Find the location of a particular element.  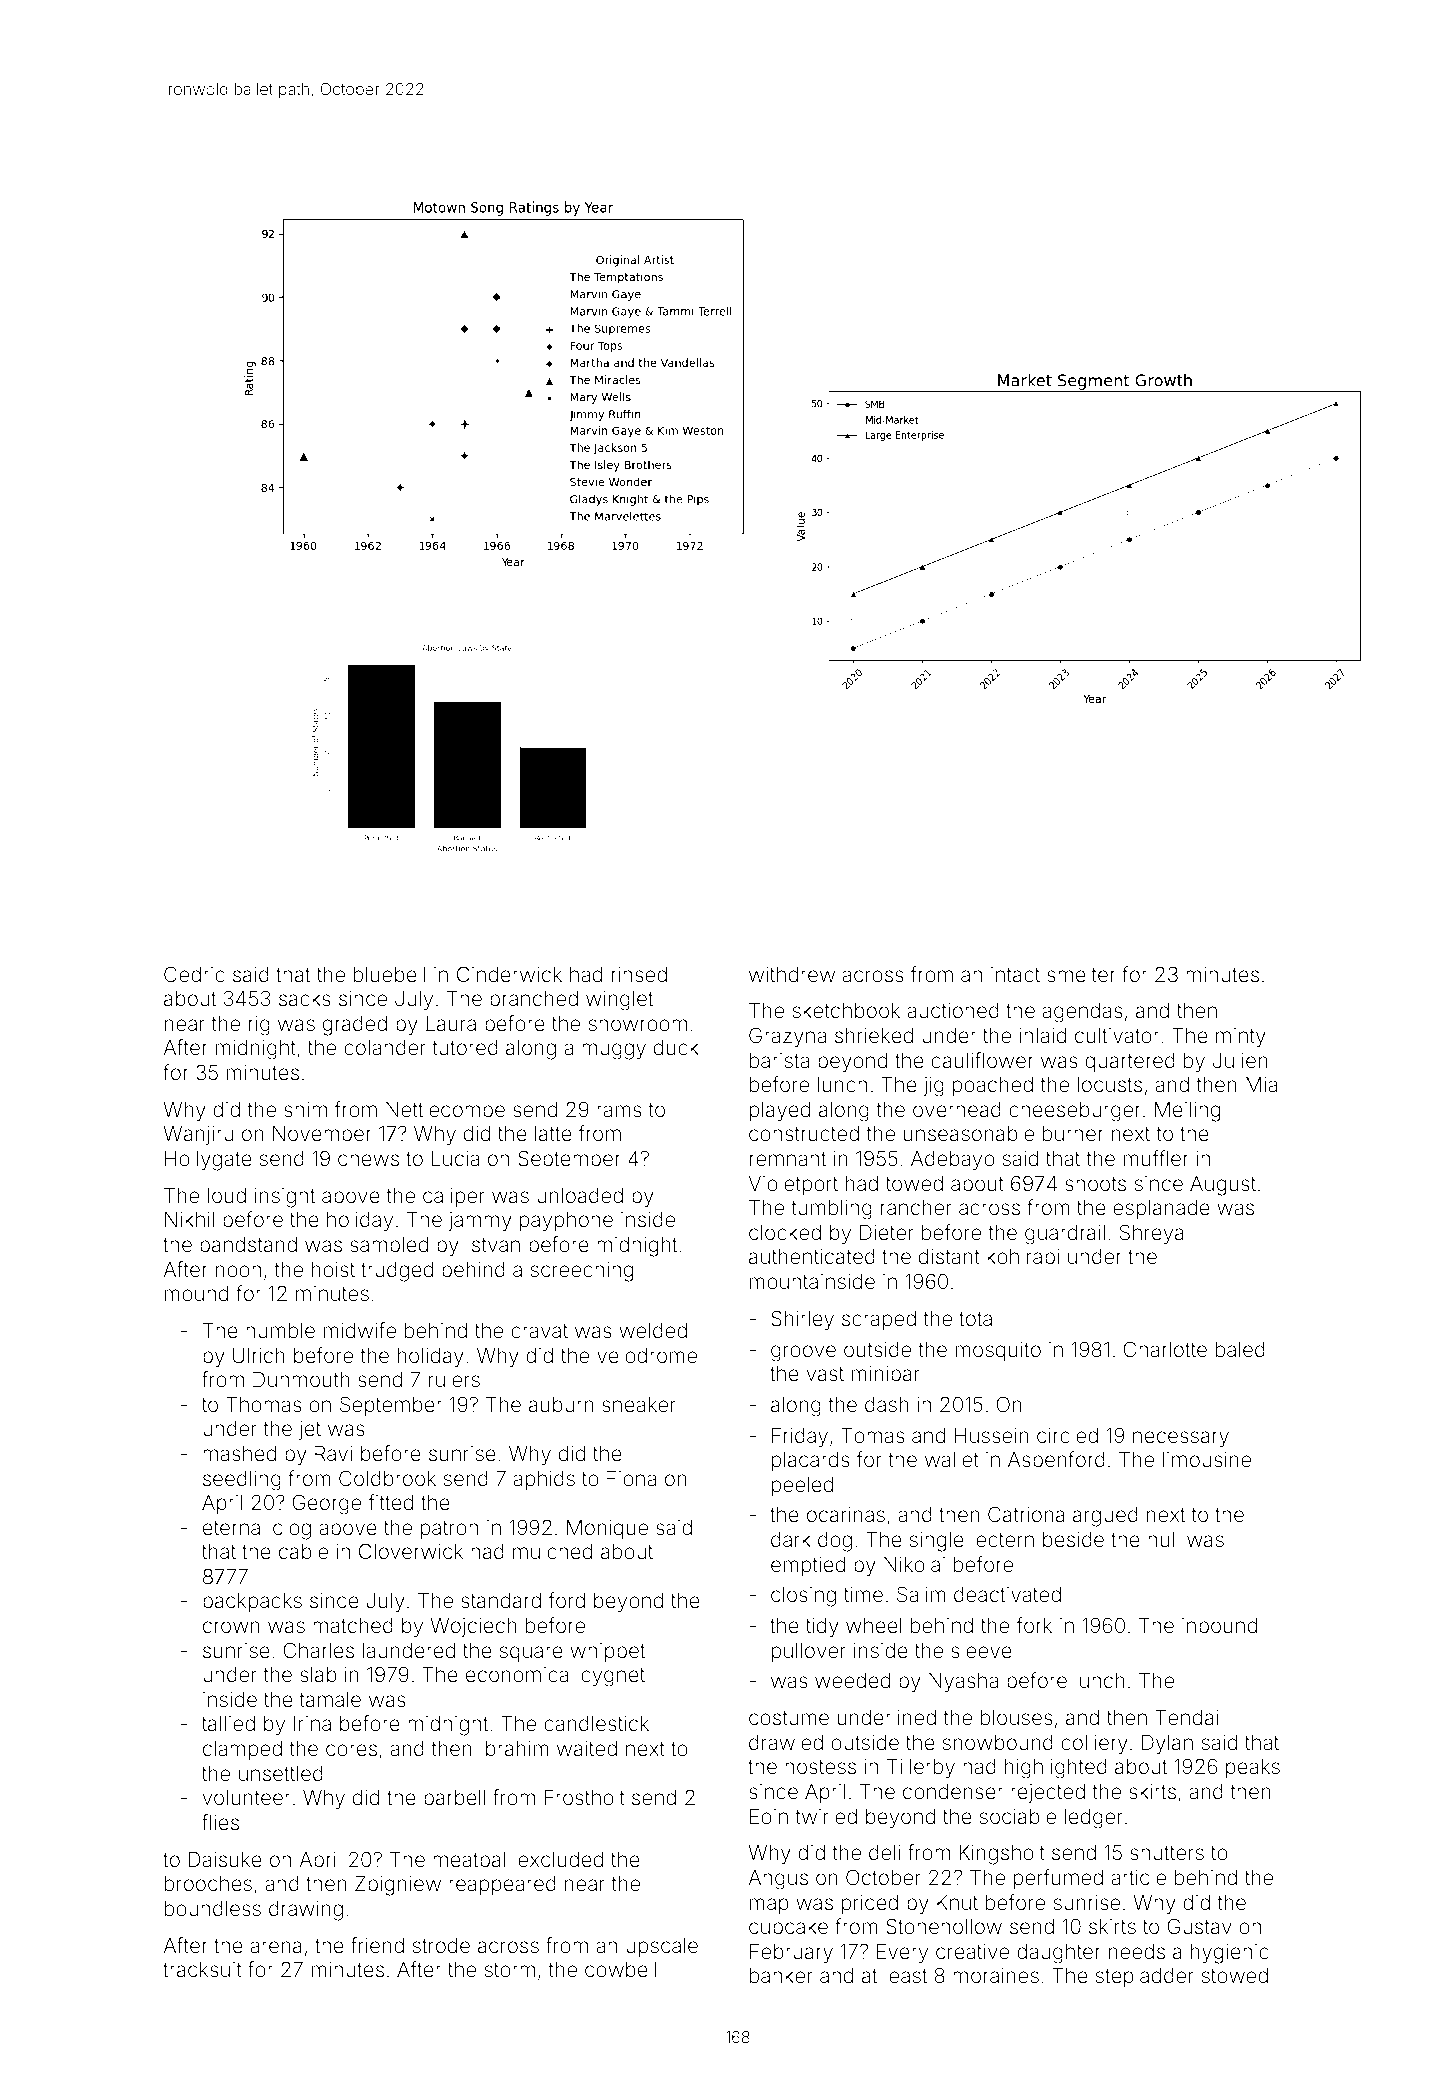

storm is located at coordinates (510, 1970).
